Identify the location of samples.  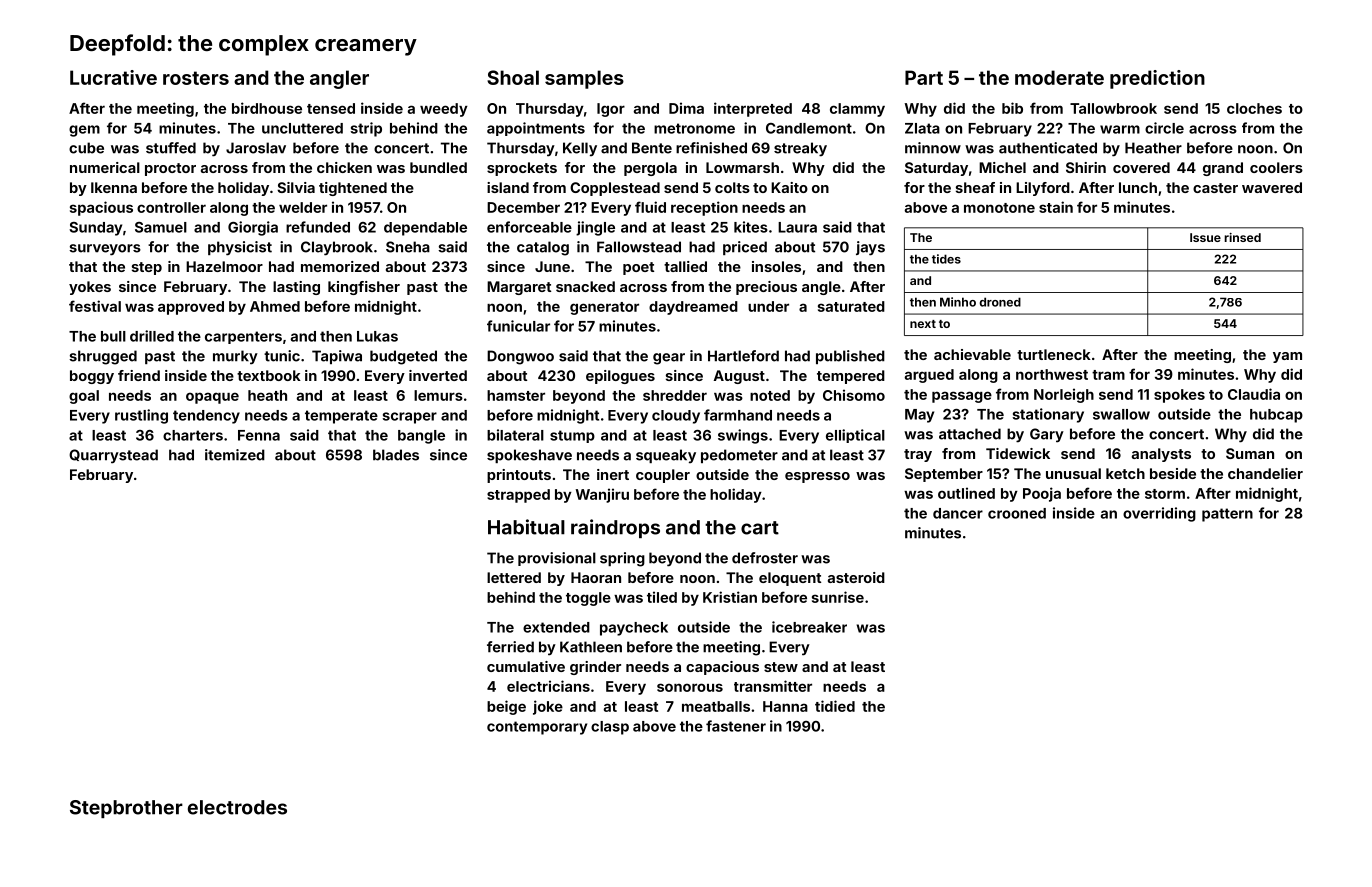
(584, 79).
